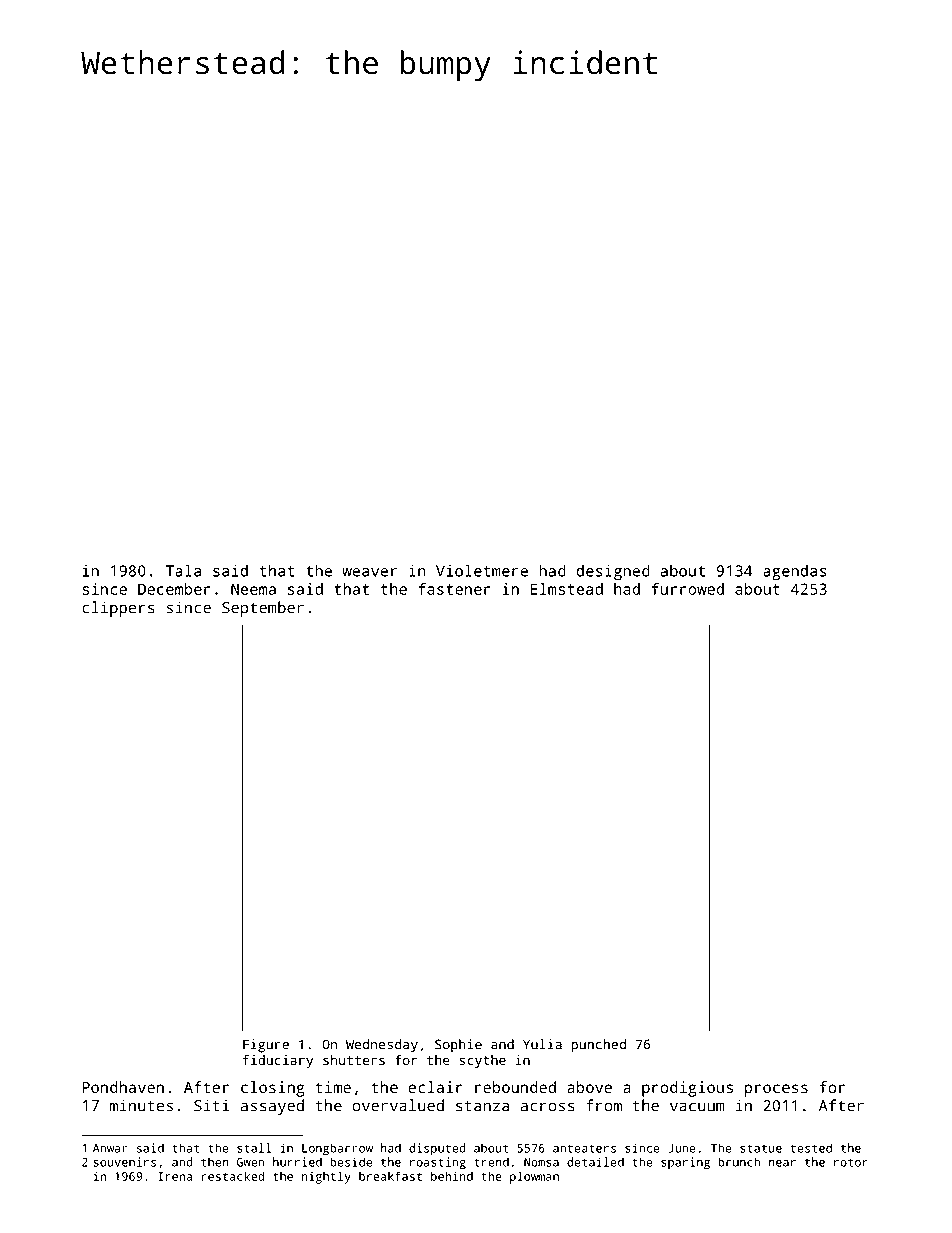 The width and height of the page is (952, 1233). Describe the element at coordinates (458, 1046) in the page. I see `Sophie` at that location.
